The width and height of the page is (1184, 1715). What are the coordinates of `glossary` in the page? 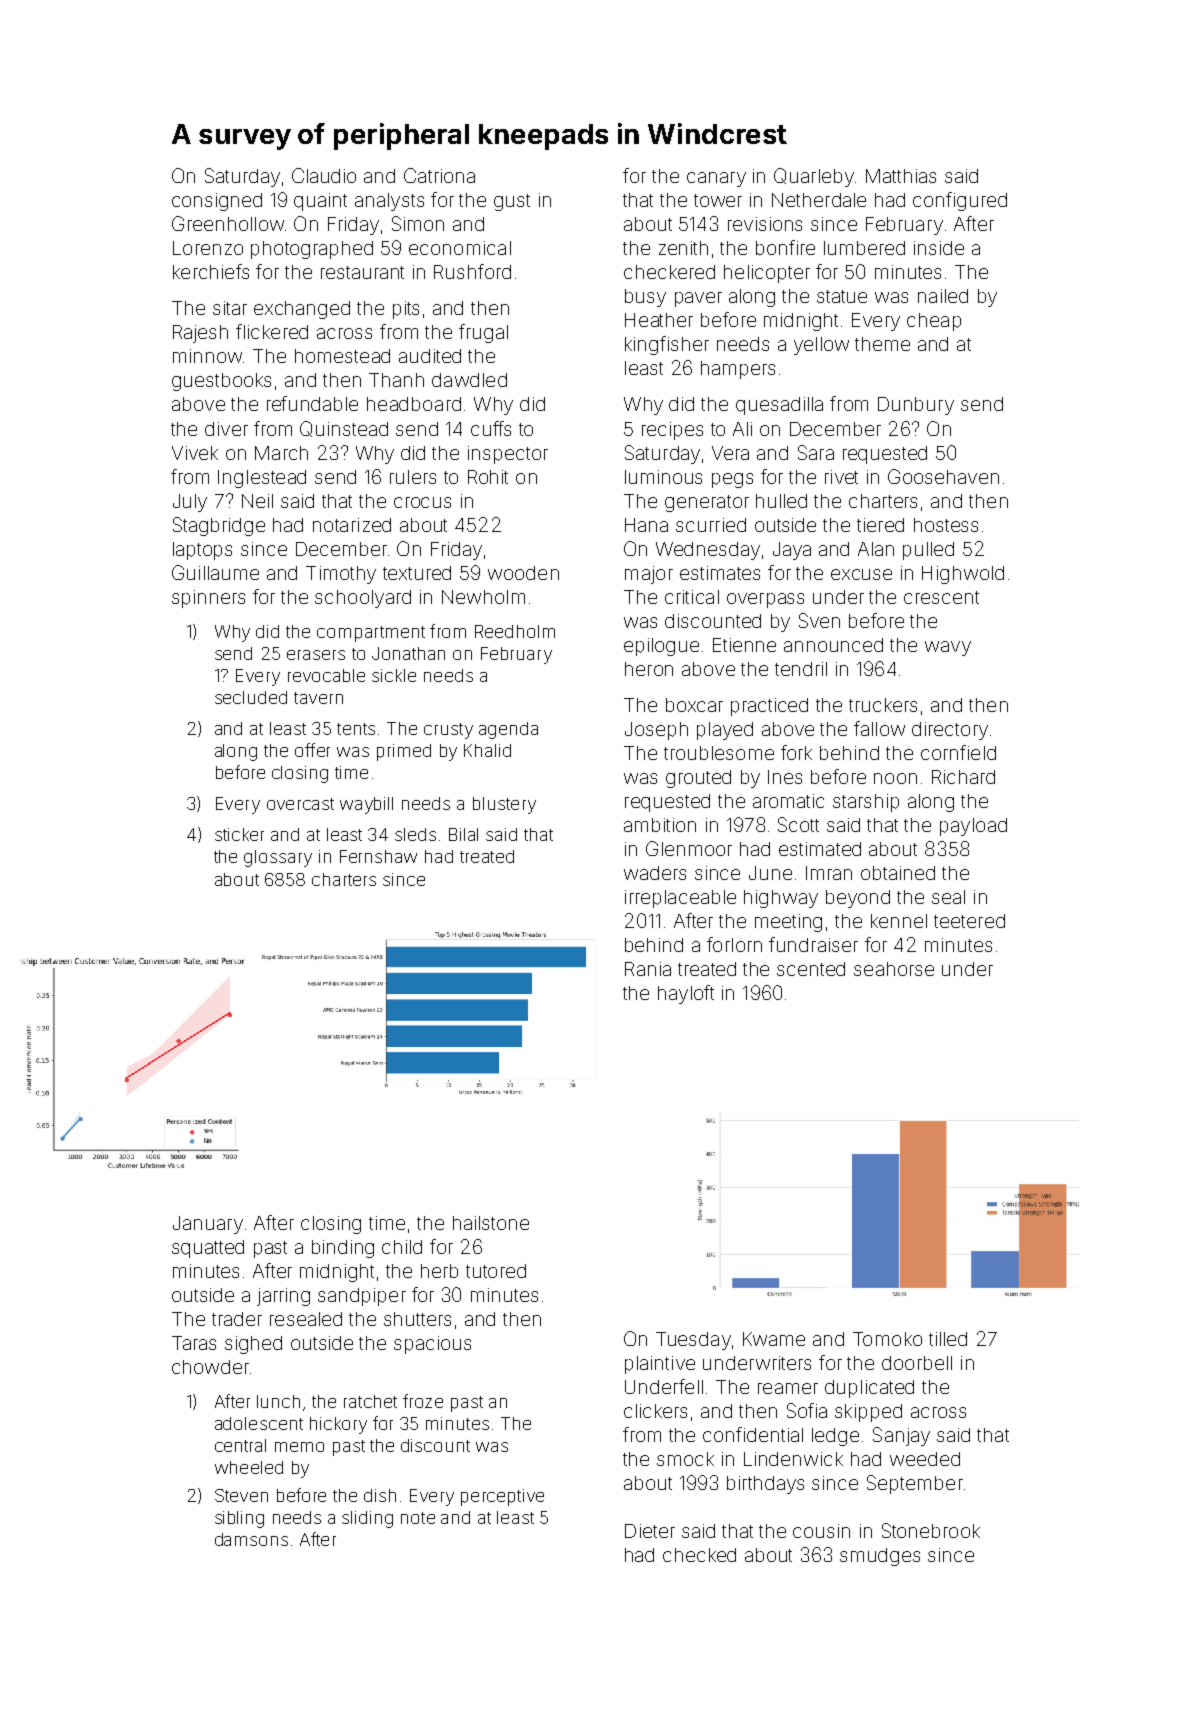 It's located at (278, 858).
